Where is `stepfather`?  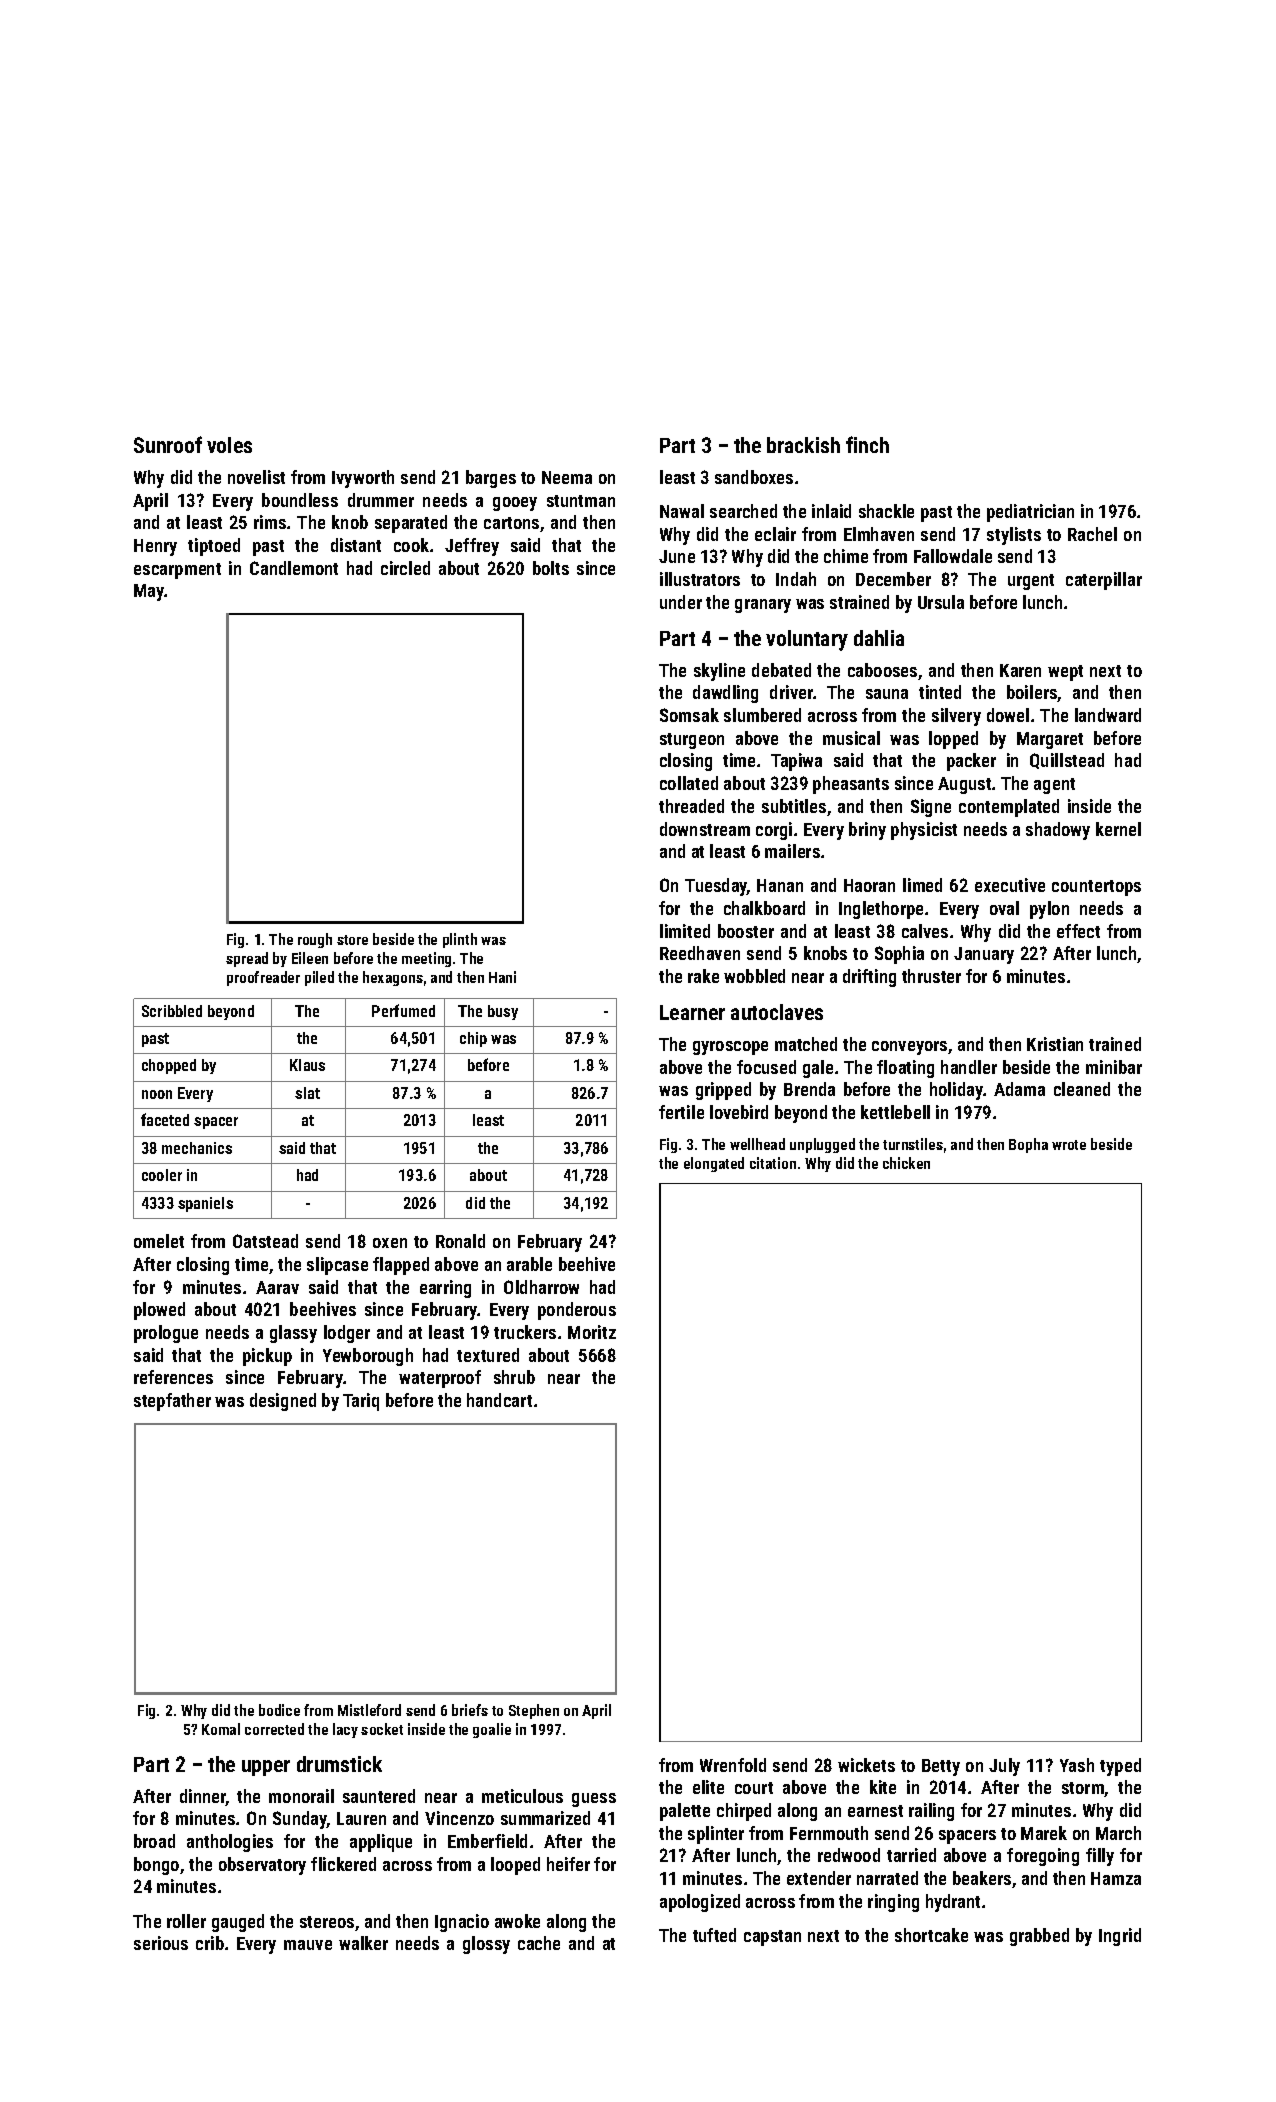 stepfather is located at coordinates (172, 1402).
